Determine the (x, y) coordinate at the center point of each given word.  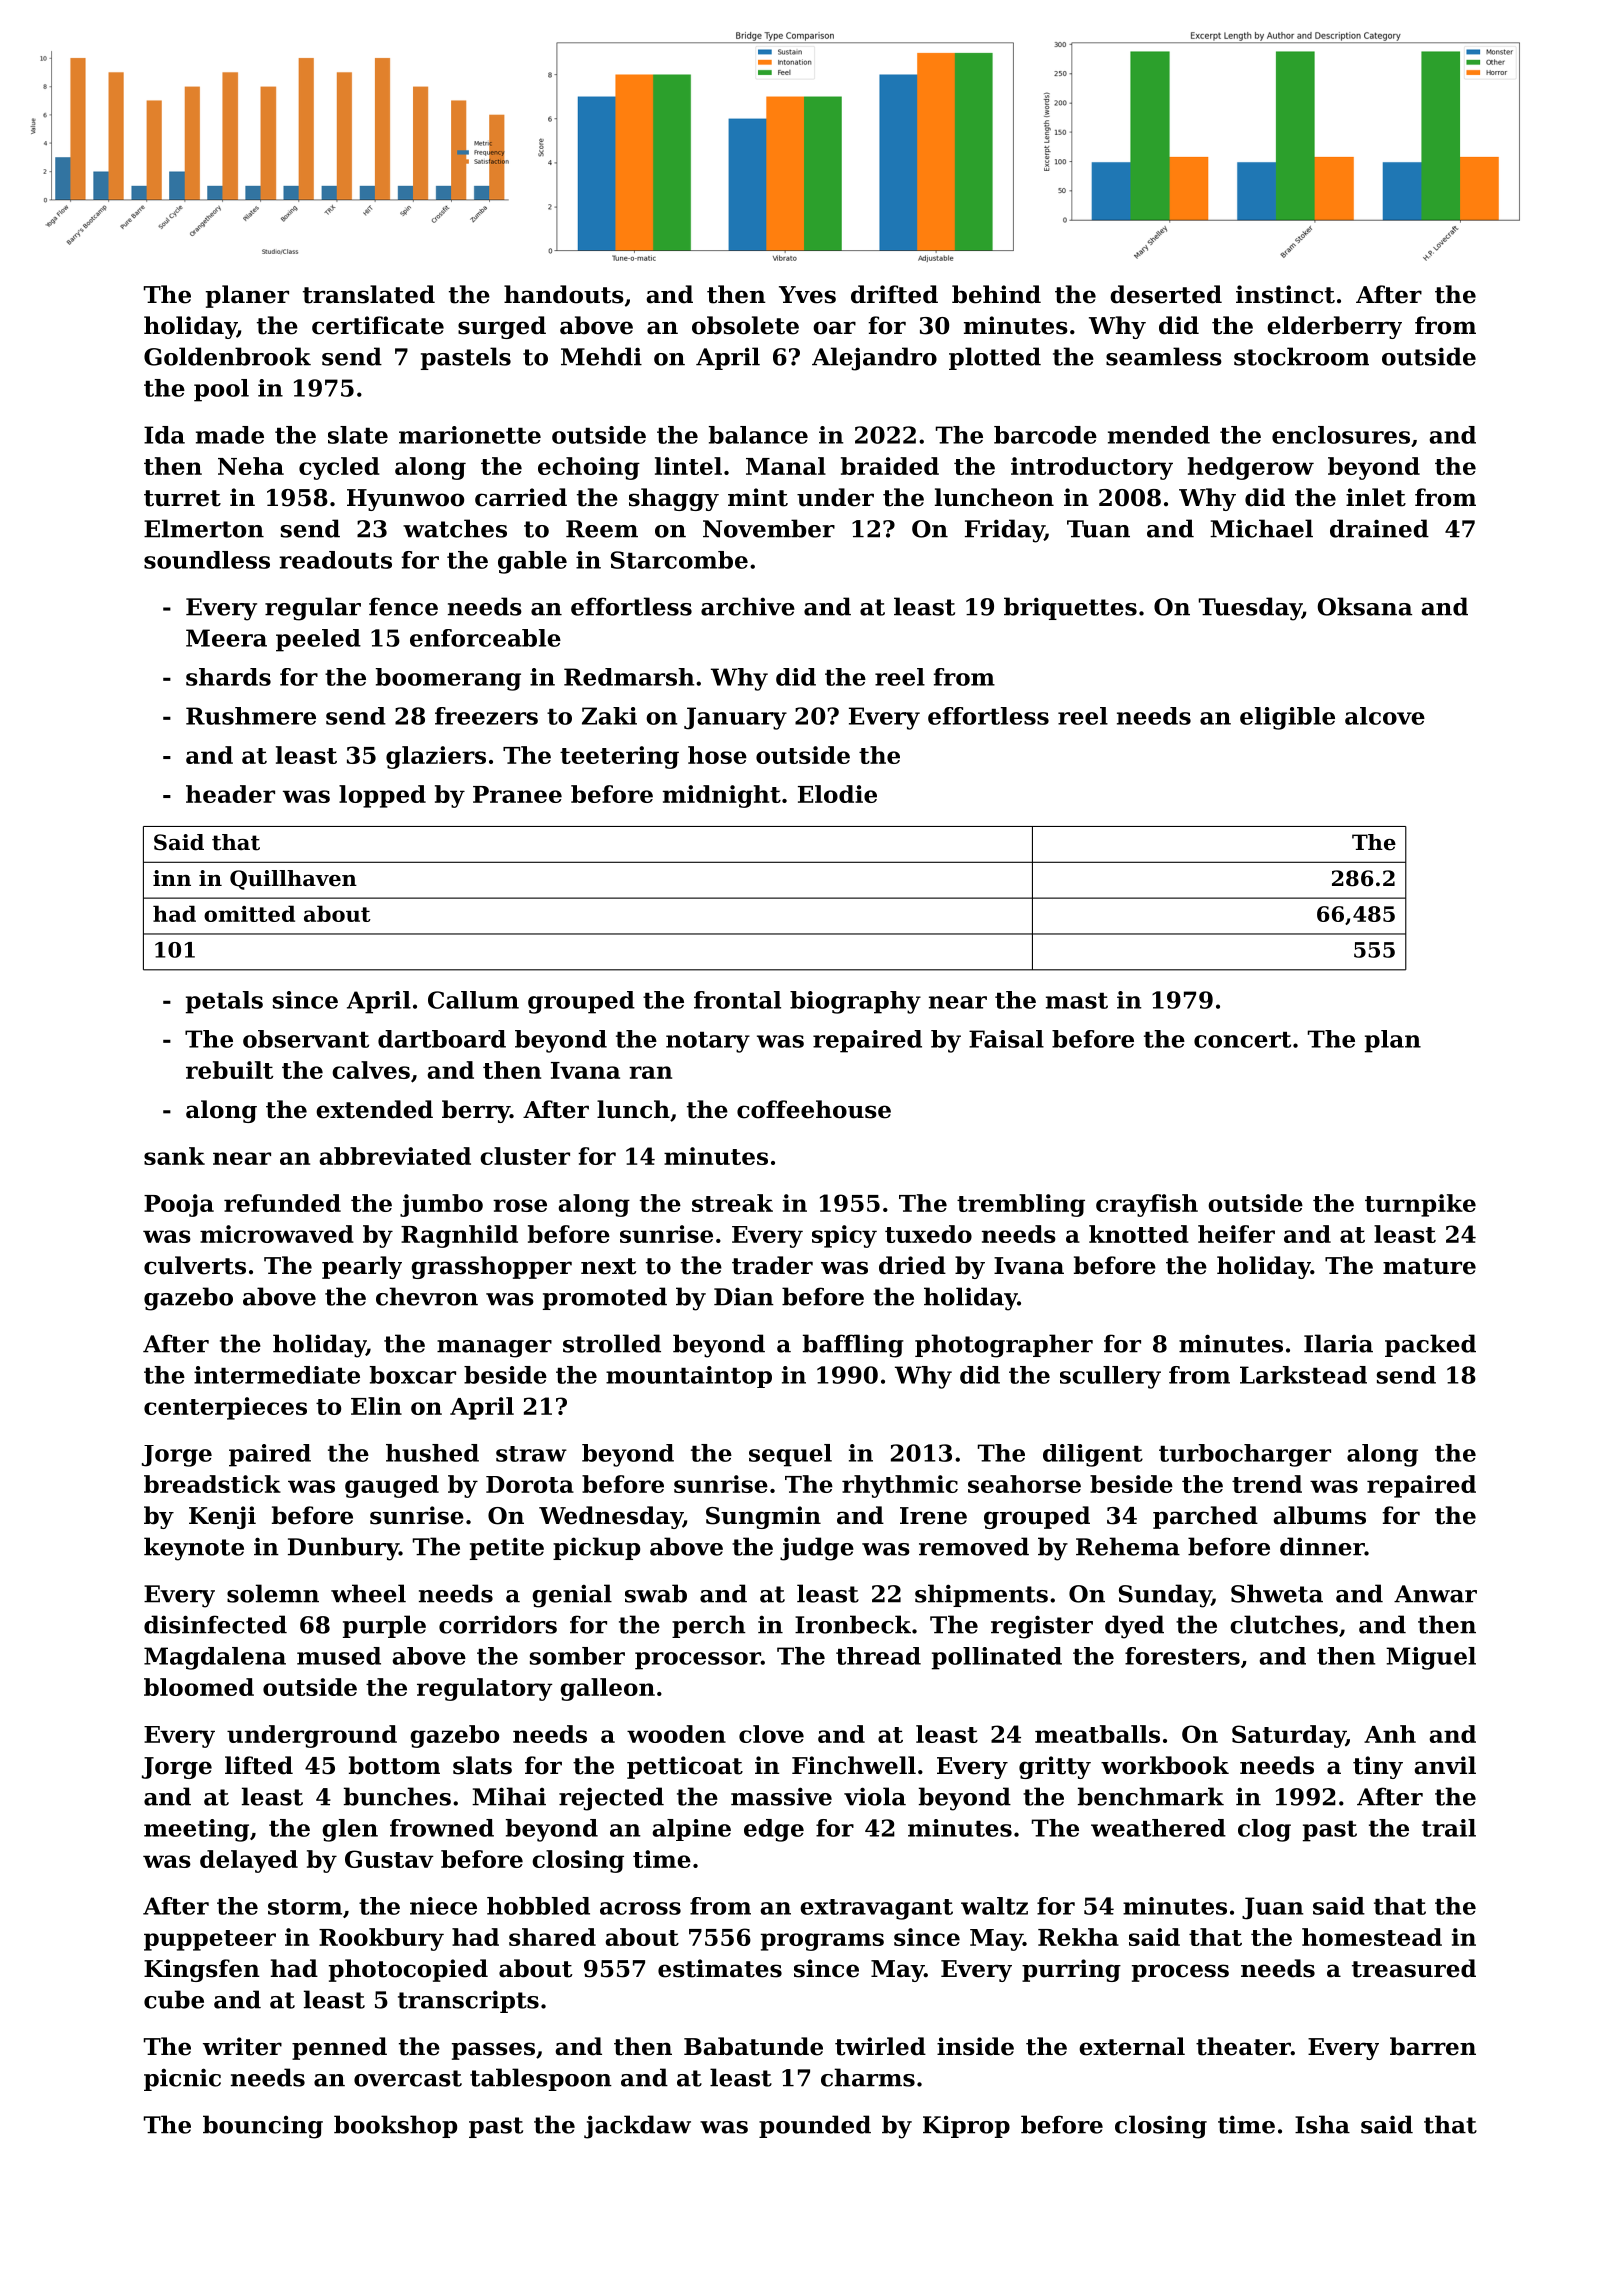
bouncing (263, 2127)
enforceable (485, 638)
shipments (981, 1595)
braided (890, 466)
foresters (1182, 1656)
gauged (392, 1486)
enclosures (1341, 435)
